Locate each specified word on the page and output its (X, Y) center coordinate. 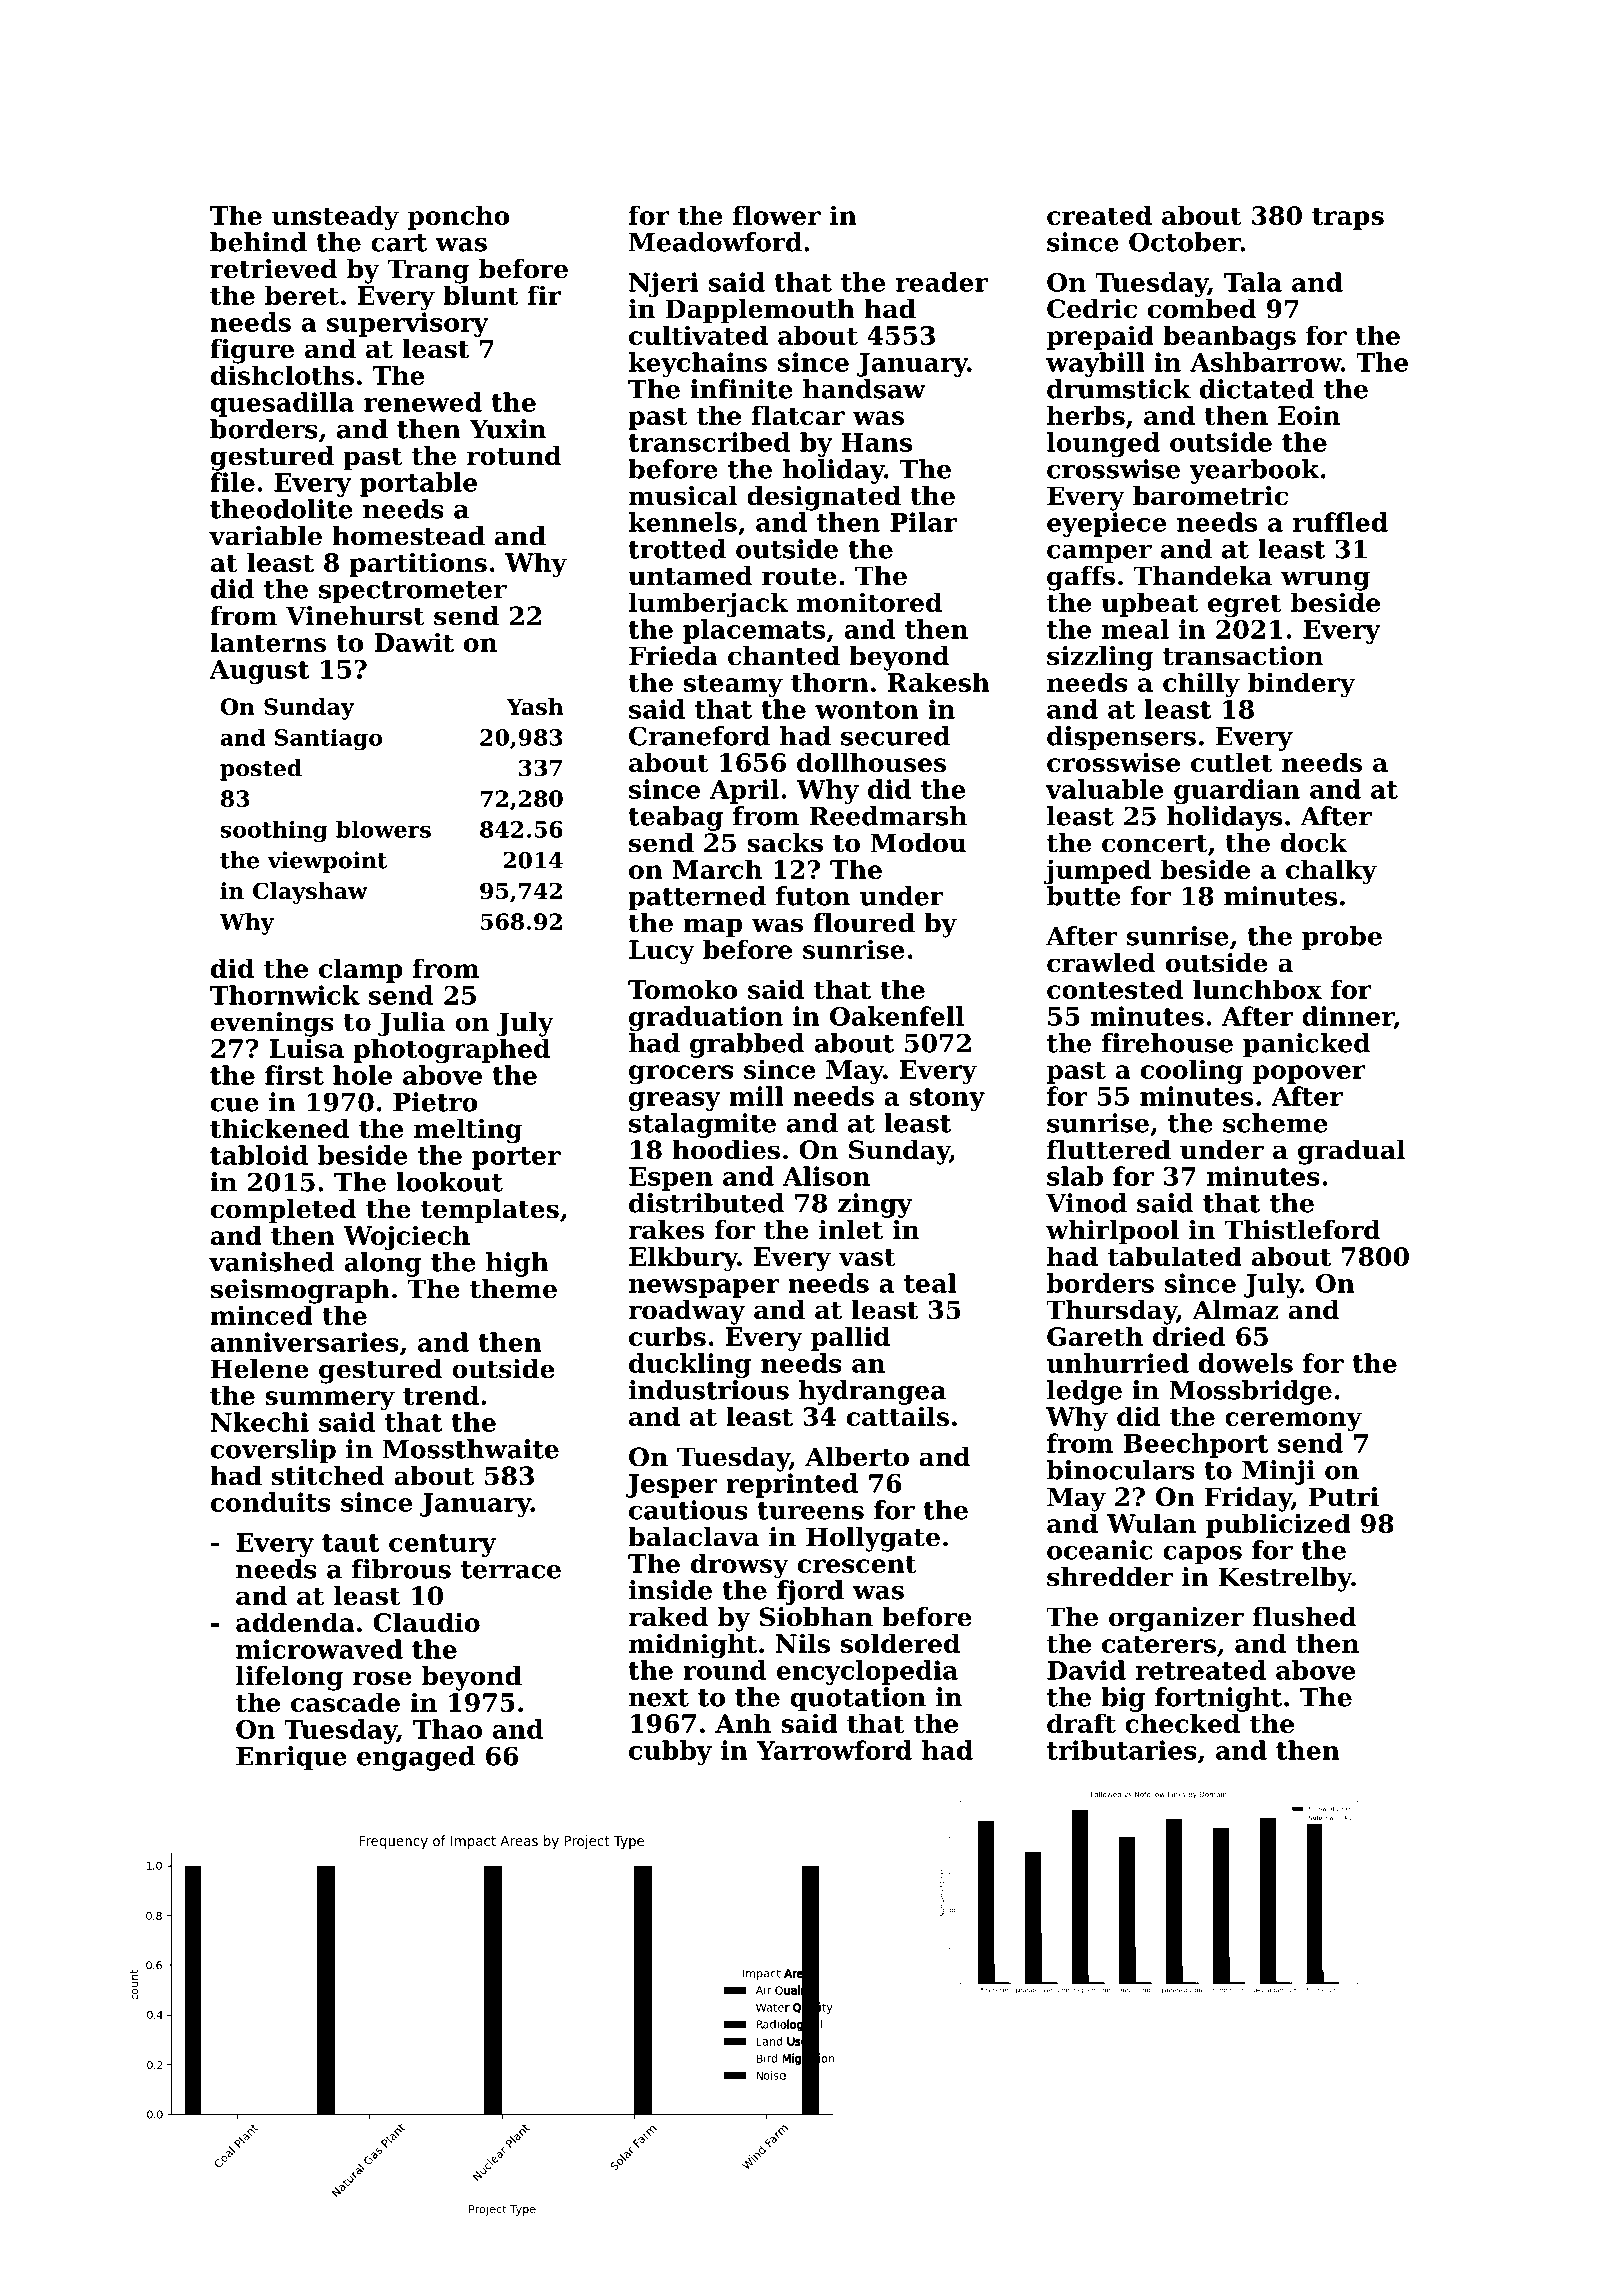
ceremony (1293, 1422)
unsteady (335, 218)
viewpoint (327, 862)
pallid (850, 1338)
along (382, 1264)
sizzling (1100, 658)
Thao (447, 1729)
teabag (675, 818)
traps (1348, 218)
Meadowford (715, 242)
